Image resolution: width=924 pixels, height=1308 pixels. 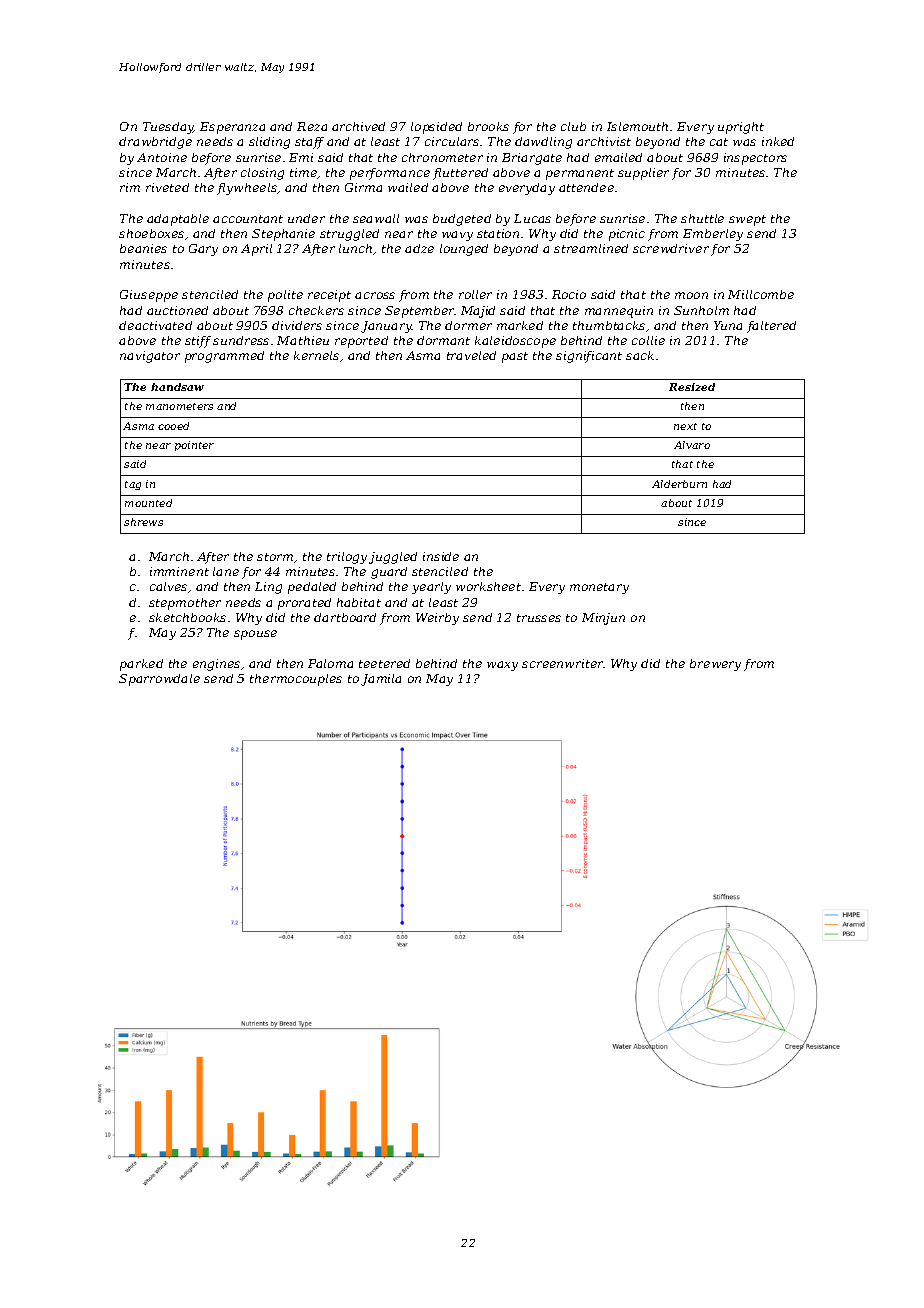 I want to click on receipt, so click(x=329, y=296).
